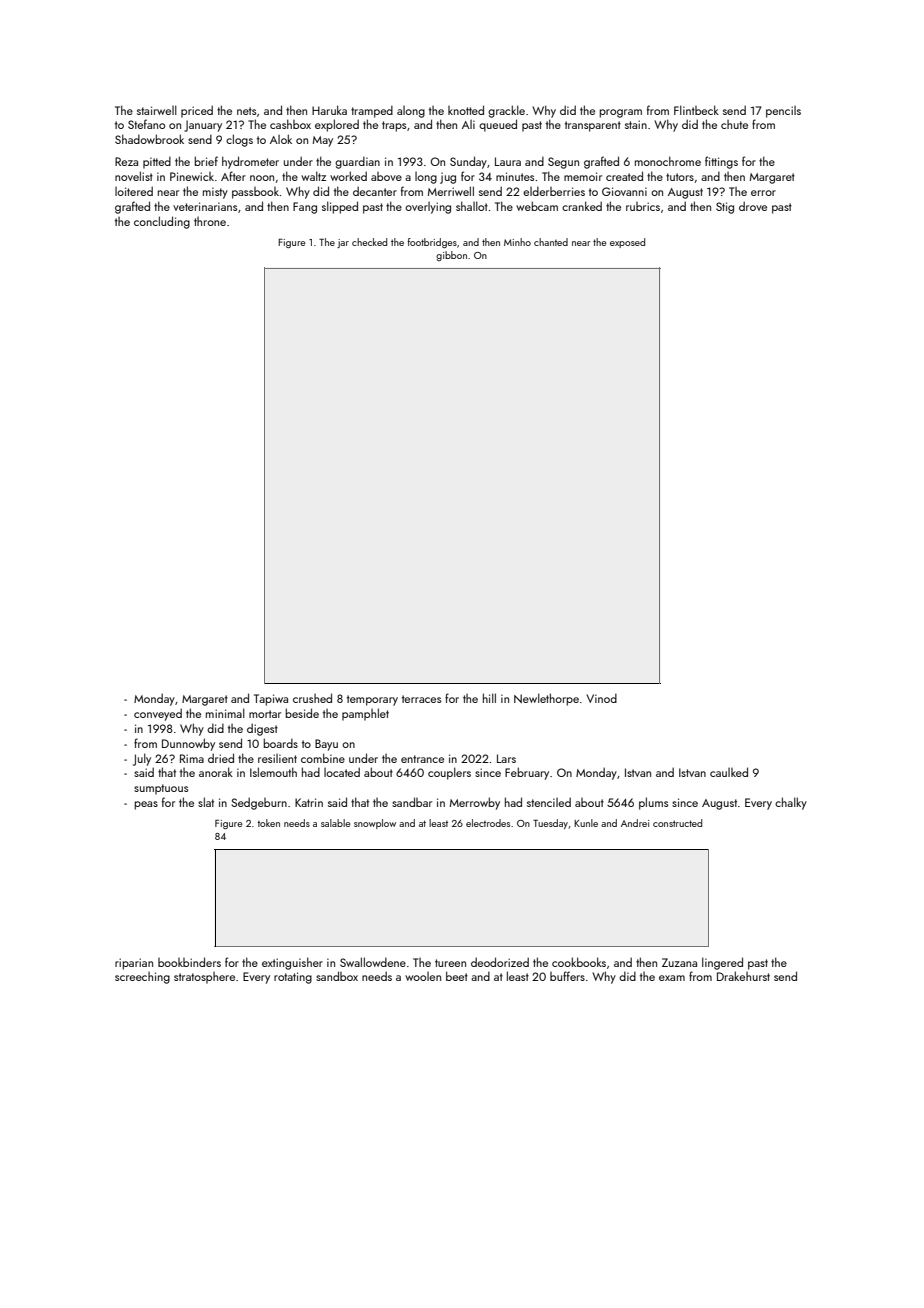 Image resolution: width=924 pixels, height=1308 pixels. I want to click on rotating, so click(293, 978).
